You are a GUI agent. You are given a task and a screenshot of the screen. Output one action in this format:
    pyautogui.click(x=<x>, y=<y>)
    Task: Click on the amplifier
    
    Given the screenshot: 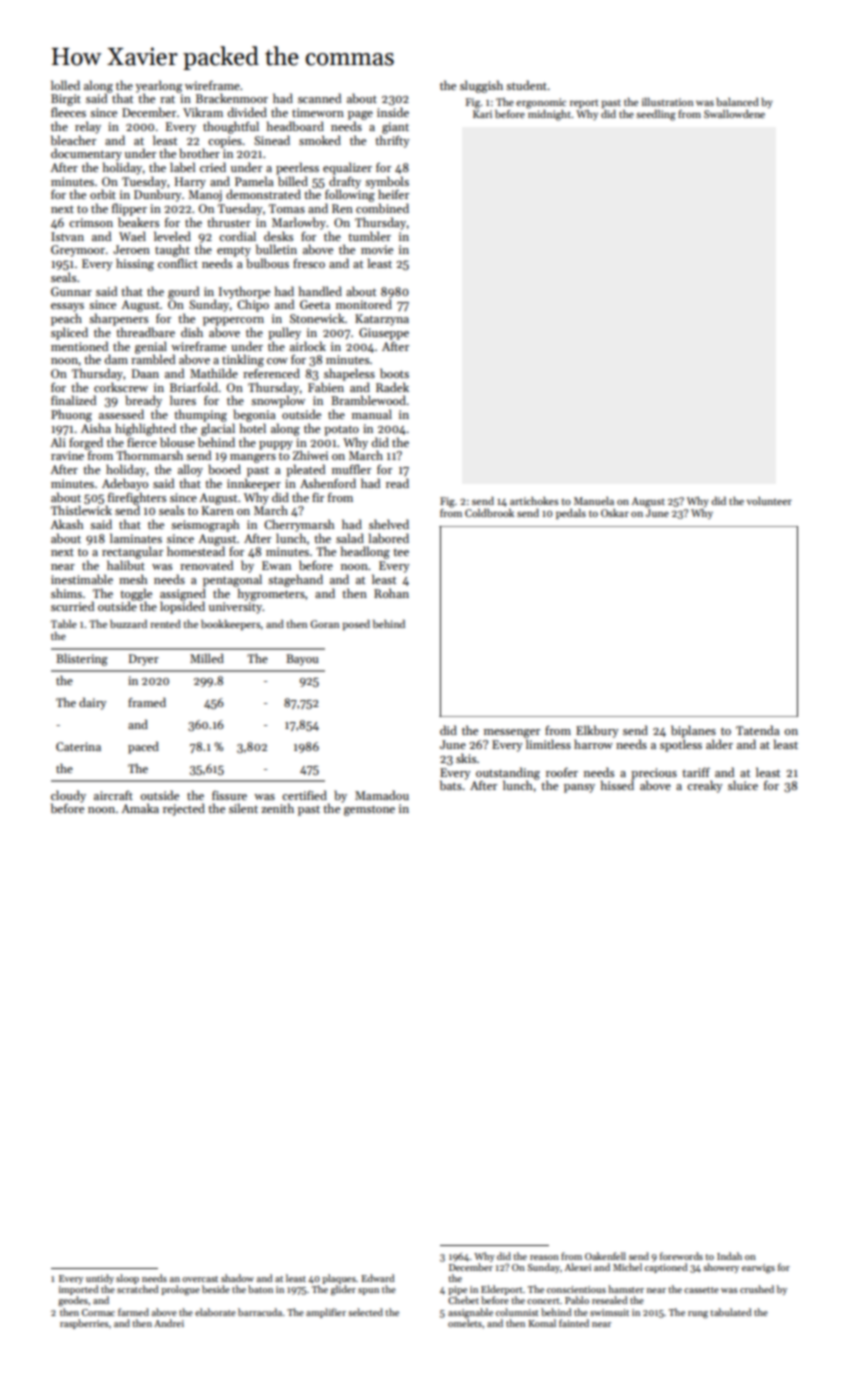 What is the action you would take?
    pyautogui.click(x=326, y=1313)
